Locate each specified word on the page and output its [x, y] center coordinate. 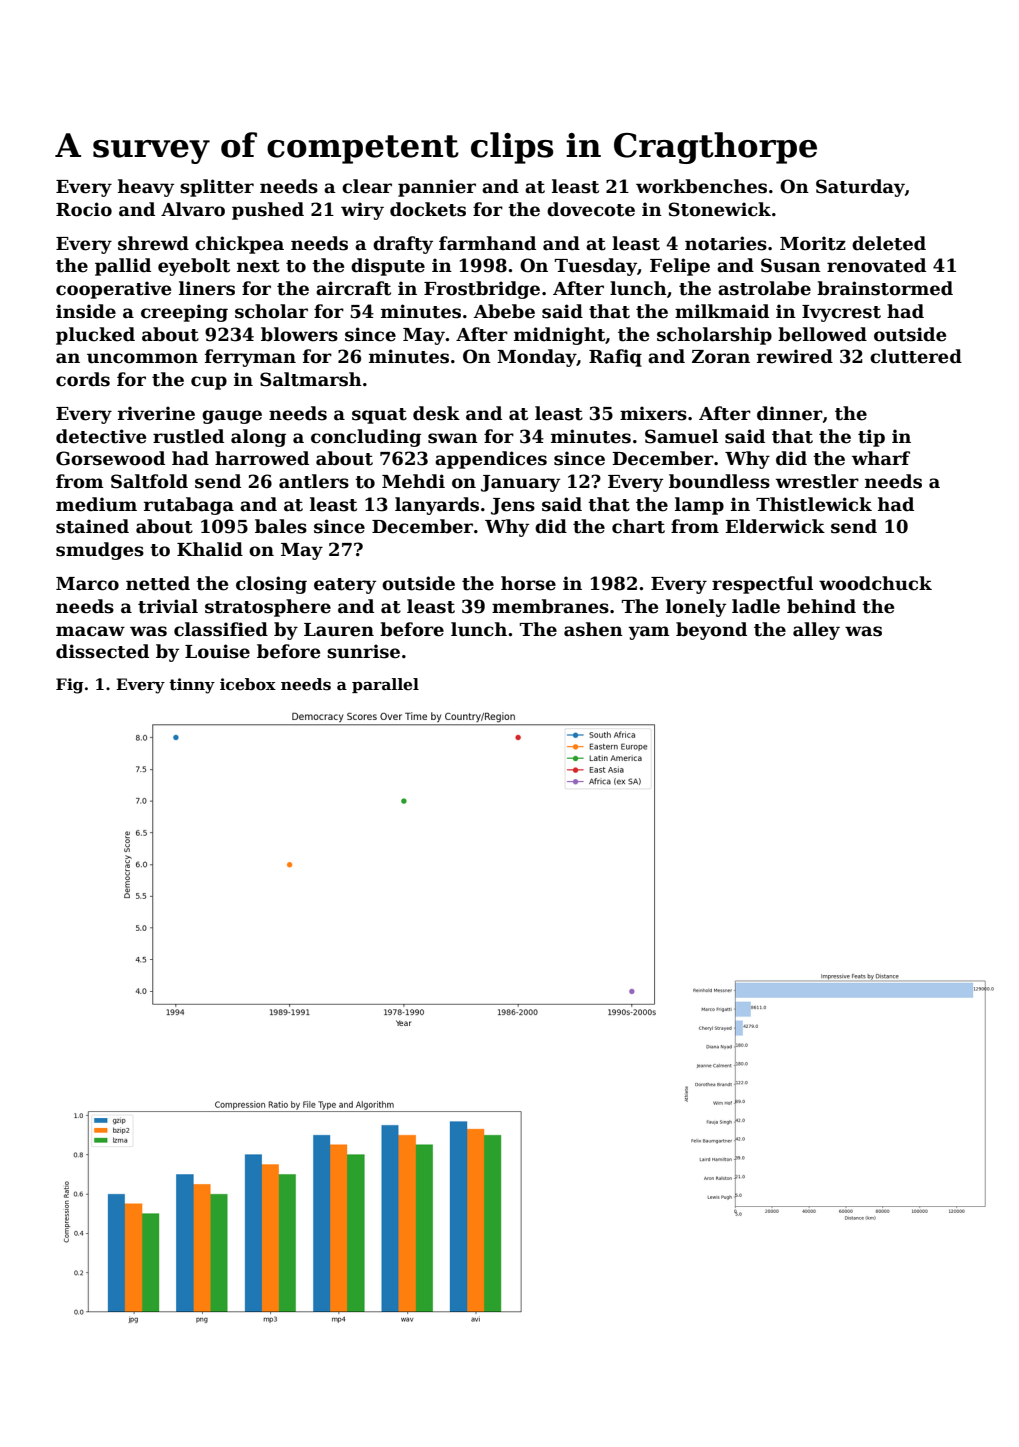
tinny [192, 686]
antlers [314, 481]
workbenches [701, 186]
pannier [437, 188]
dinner [790, 413]
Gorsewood [110, 458]
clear [367, 186]
